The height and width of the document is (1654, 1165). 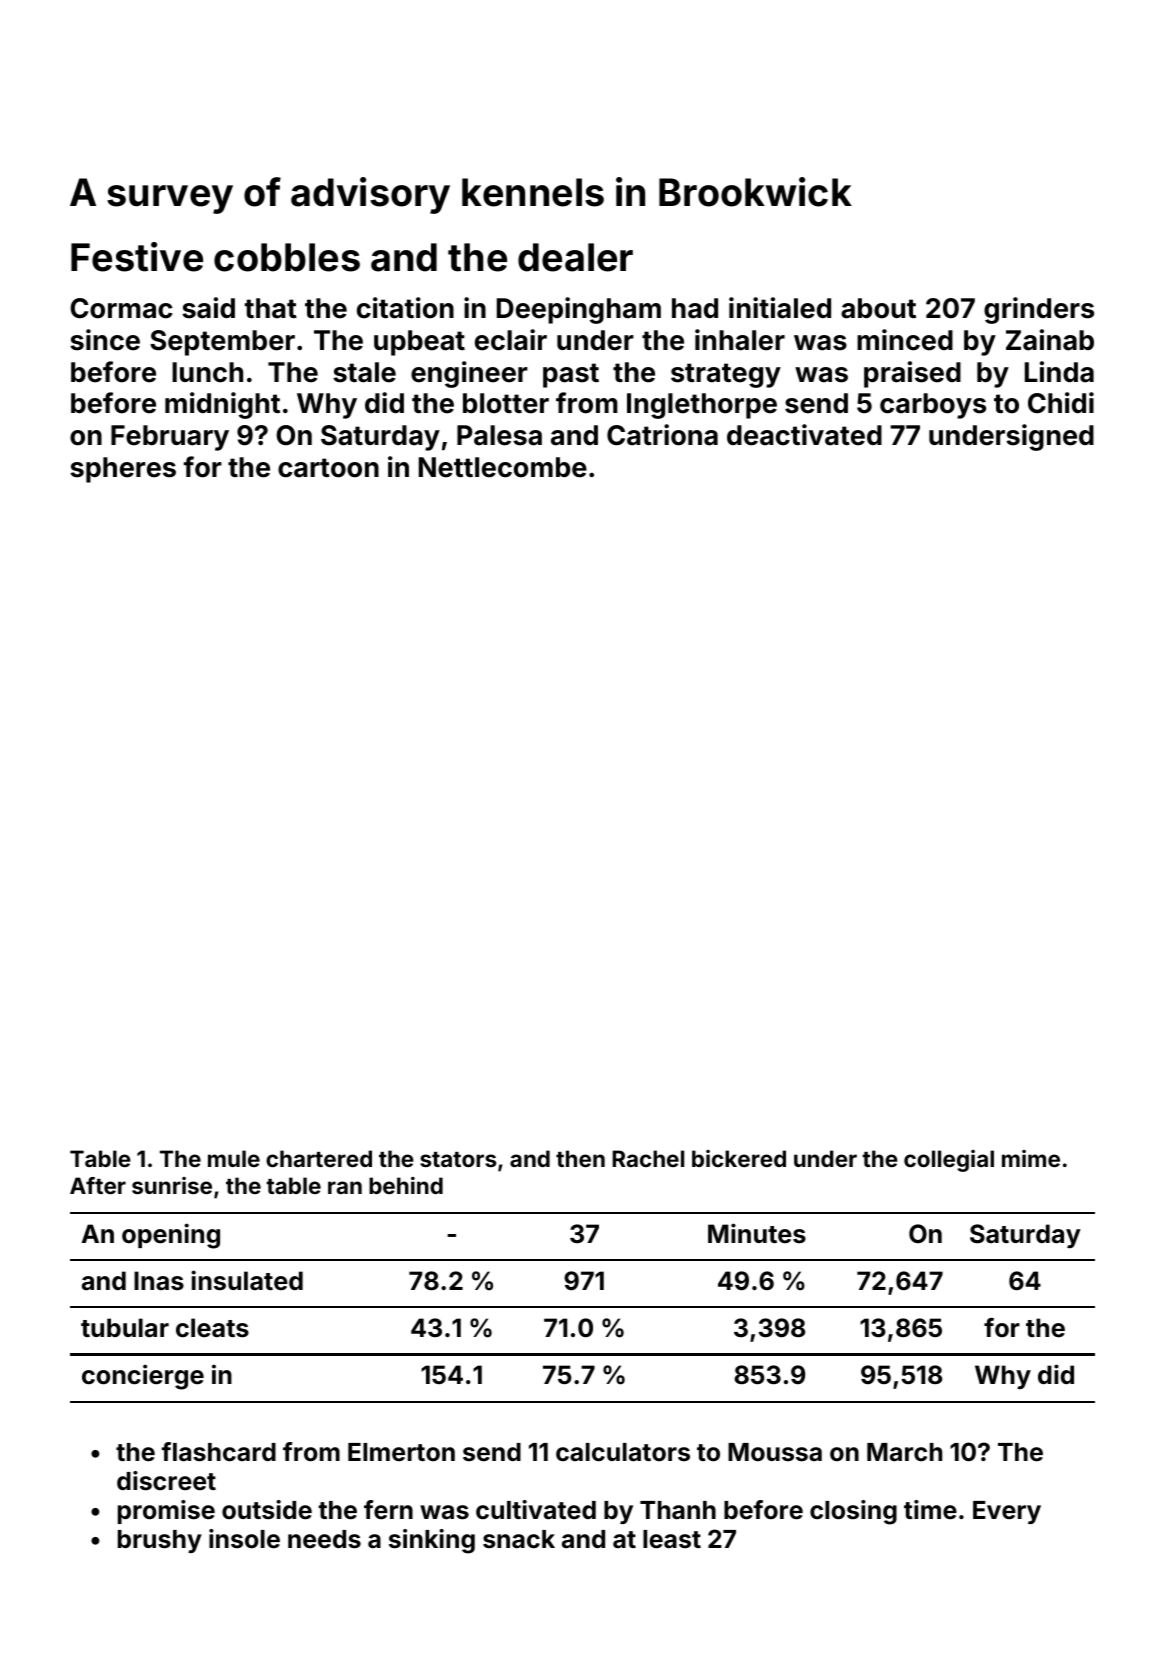 I want to click on collegial, so click(x=949, y=1161).
